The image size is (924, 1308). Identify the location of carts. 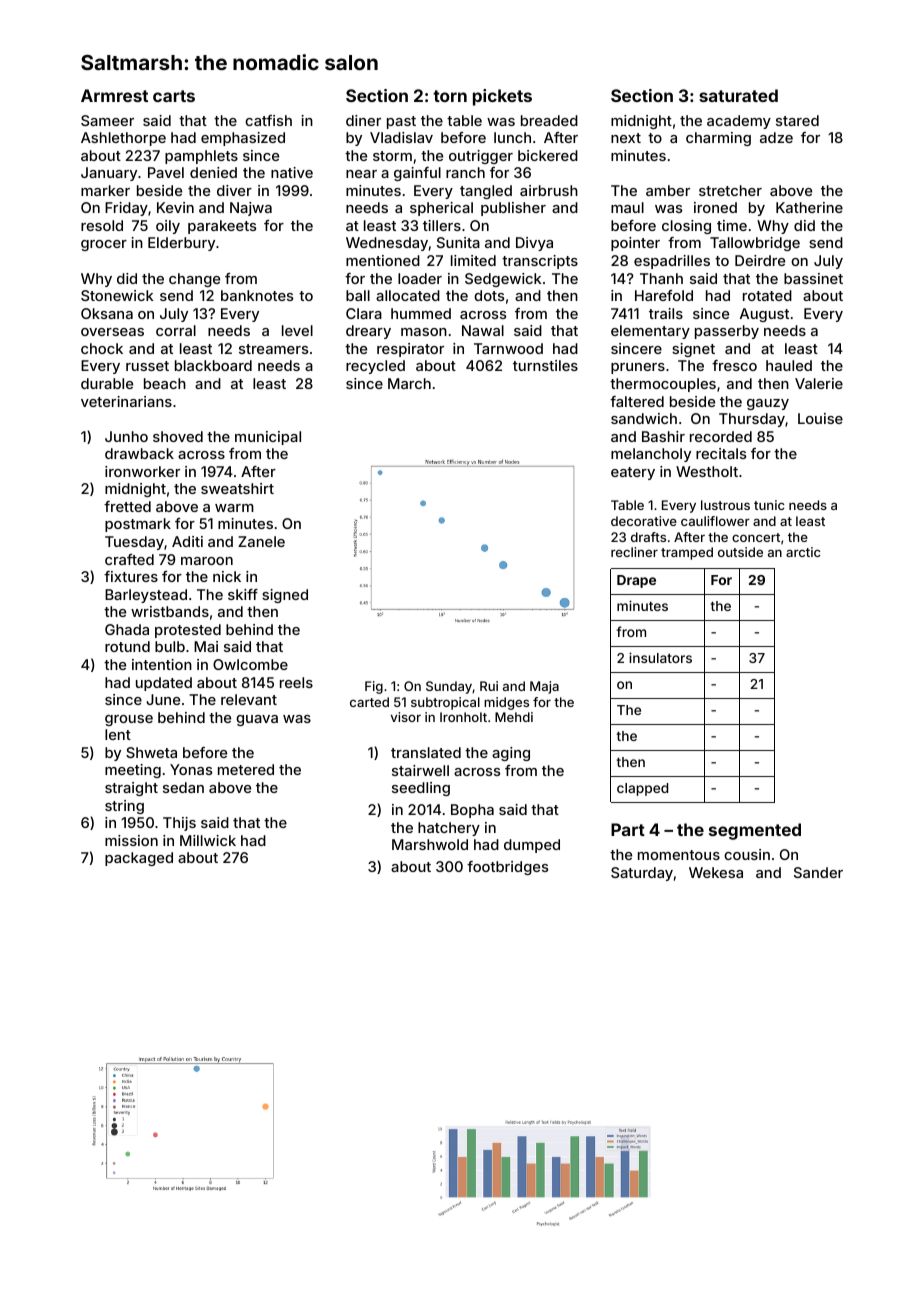
(174, 96).
